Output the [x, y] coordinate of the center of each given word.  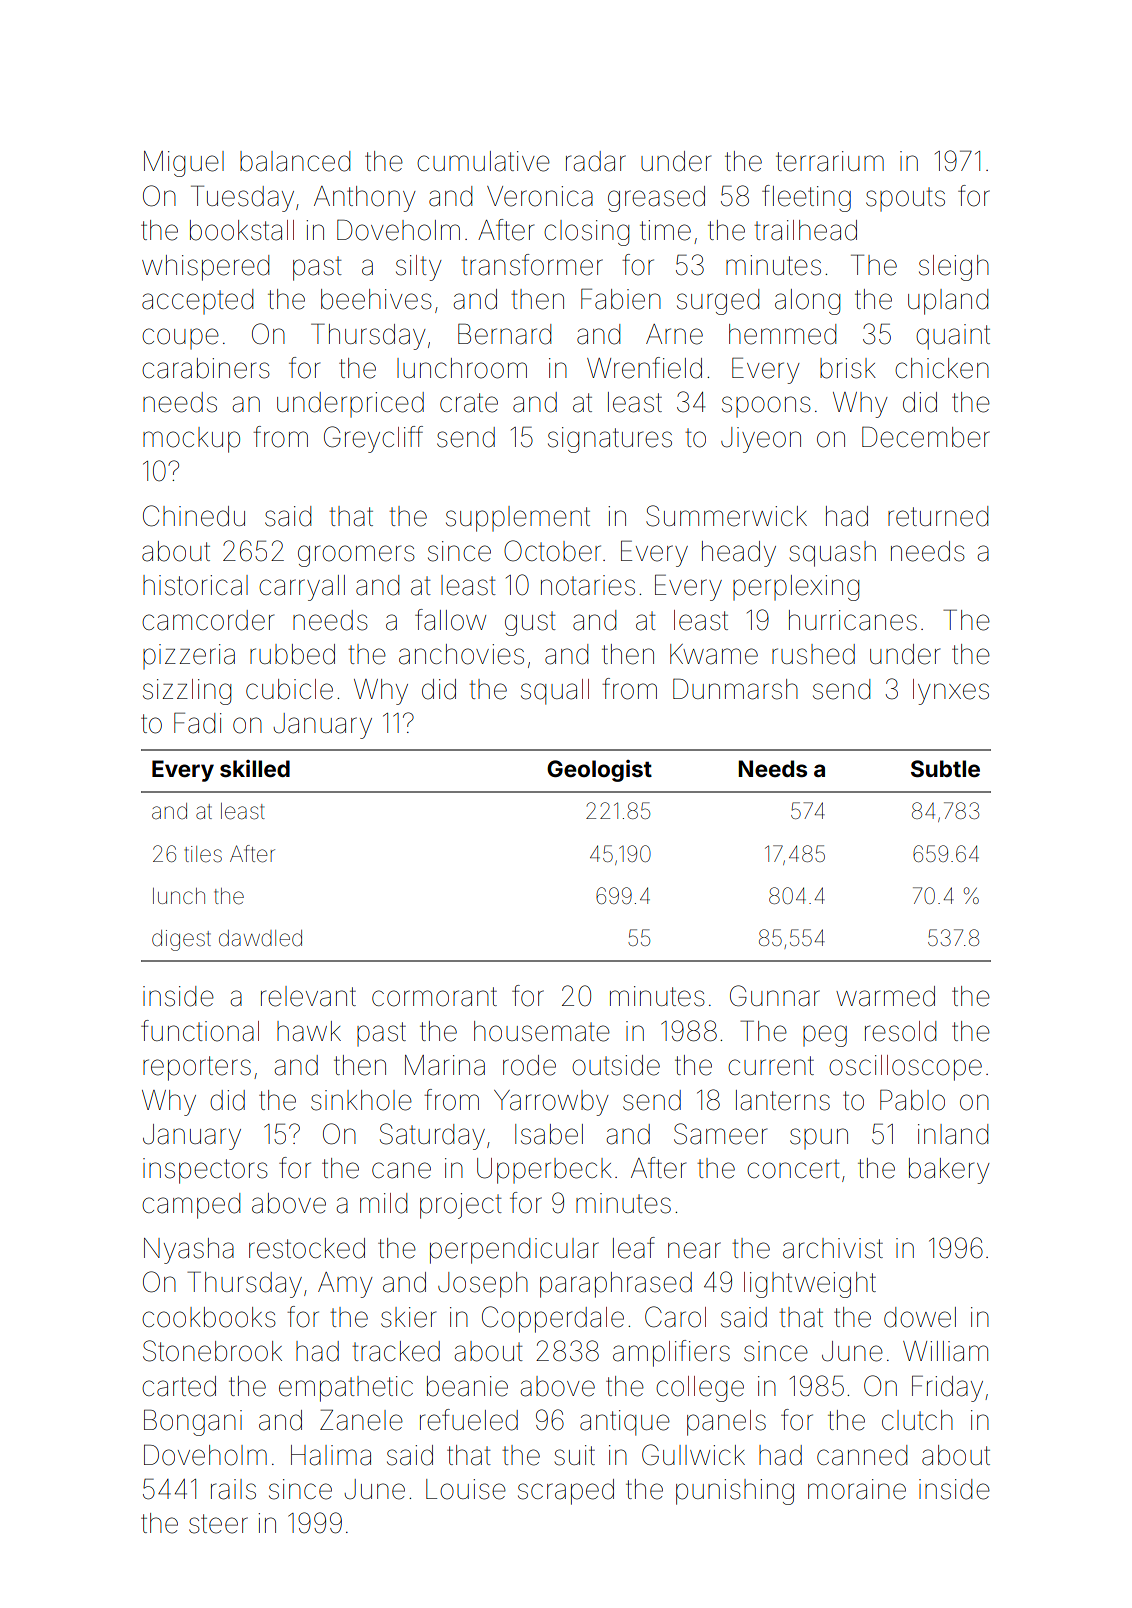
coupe [180, 338]
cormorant [434, 997]
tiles [203, 854]
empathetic [346, 1389]
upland [948, 302]
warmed [885, 996]
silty [419, 268]
